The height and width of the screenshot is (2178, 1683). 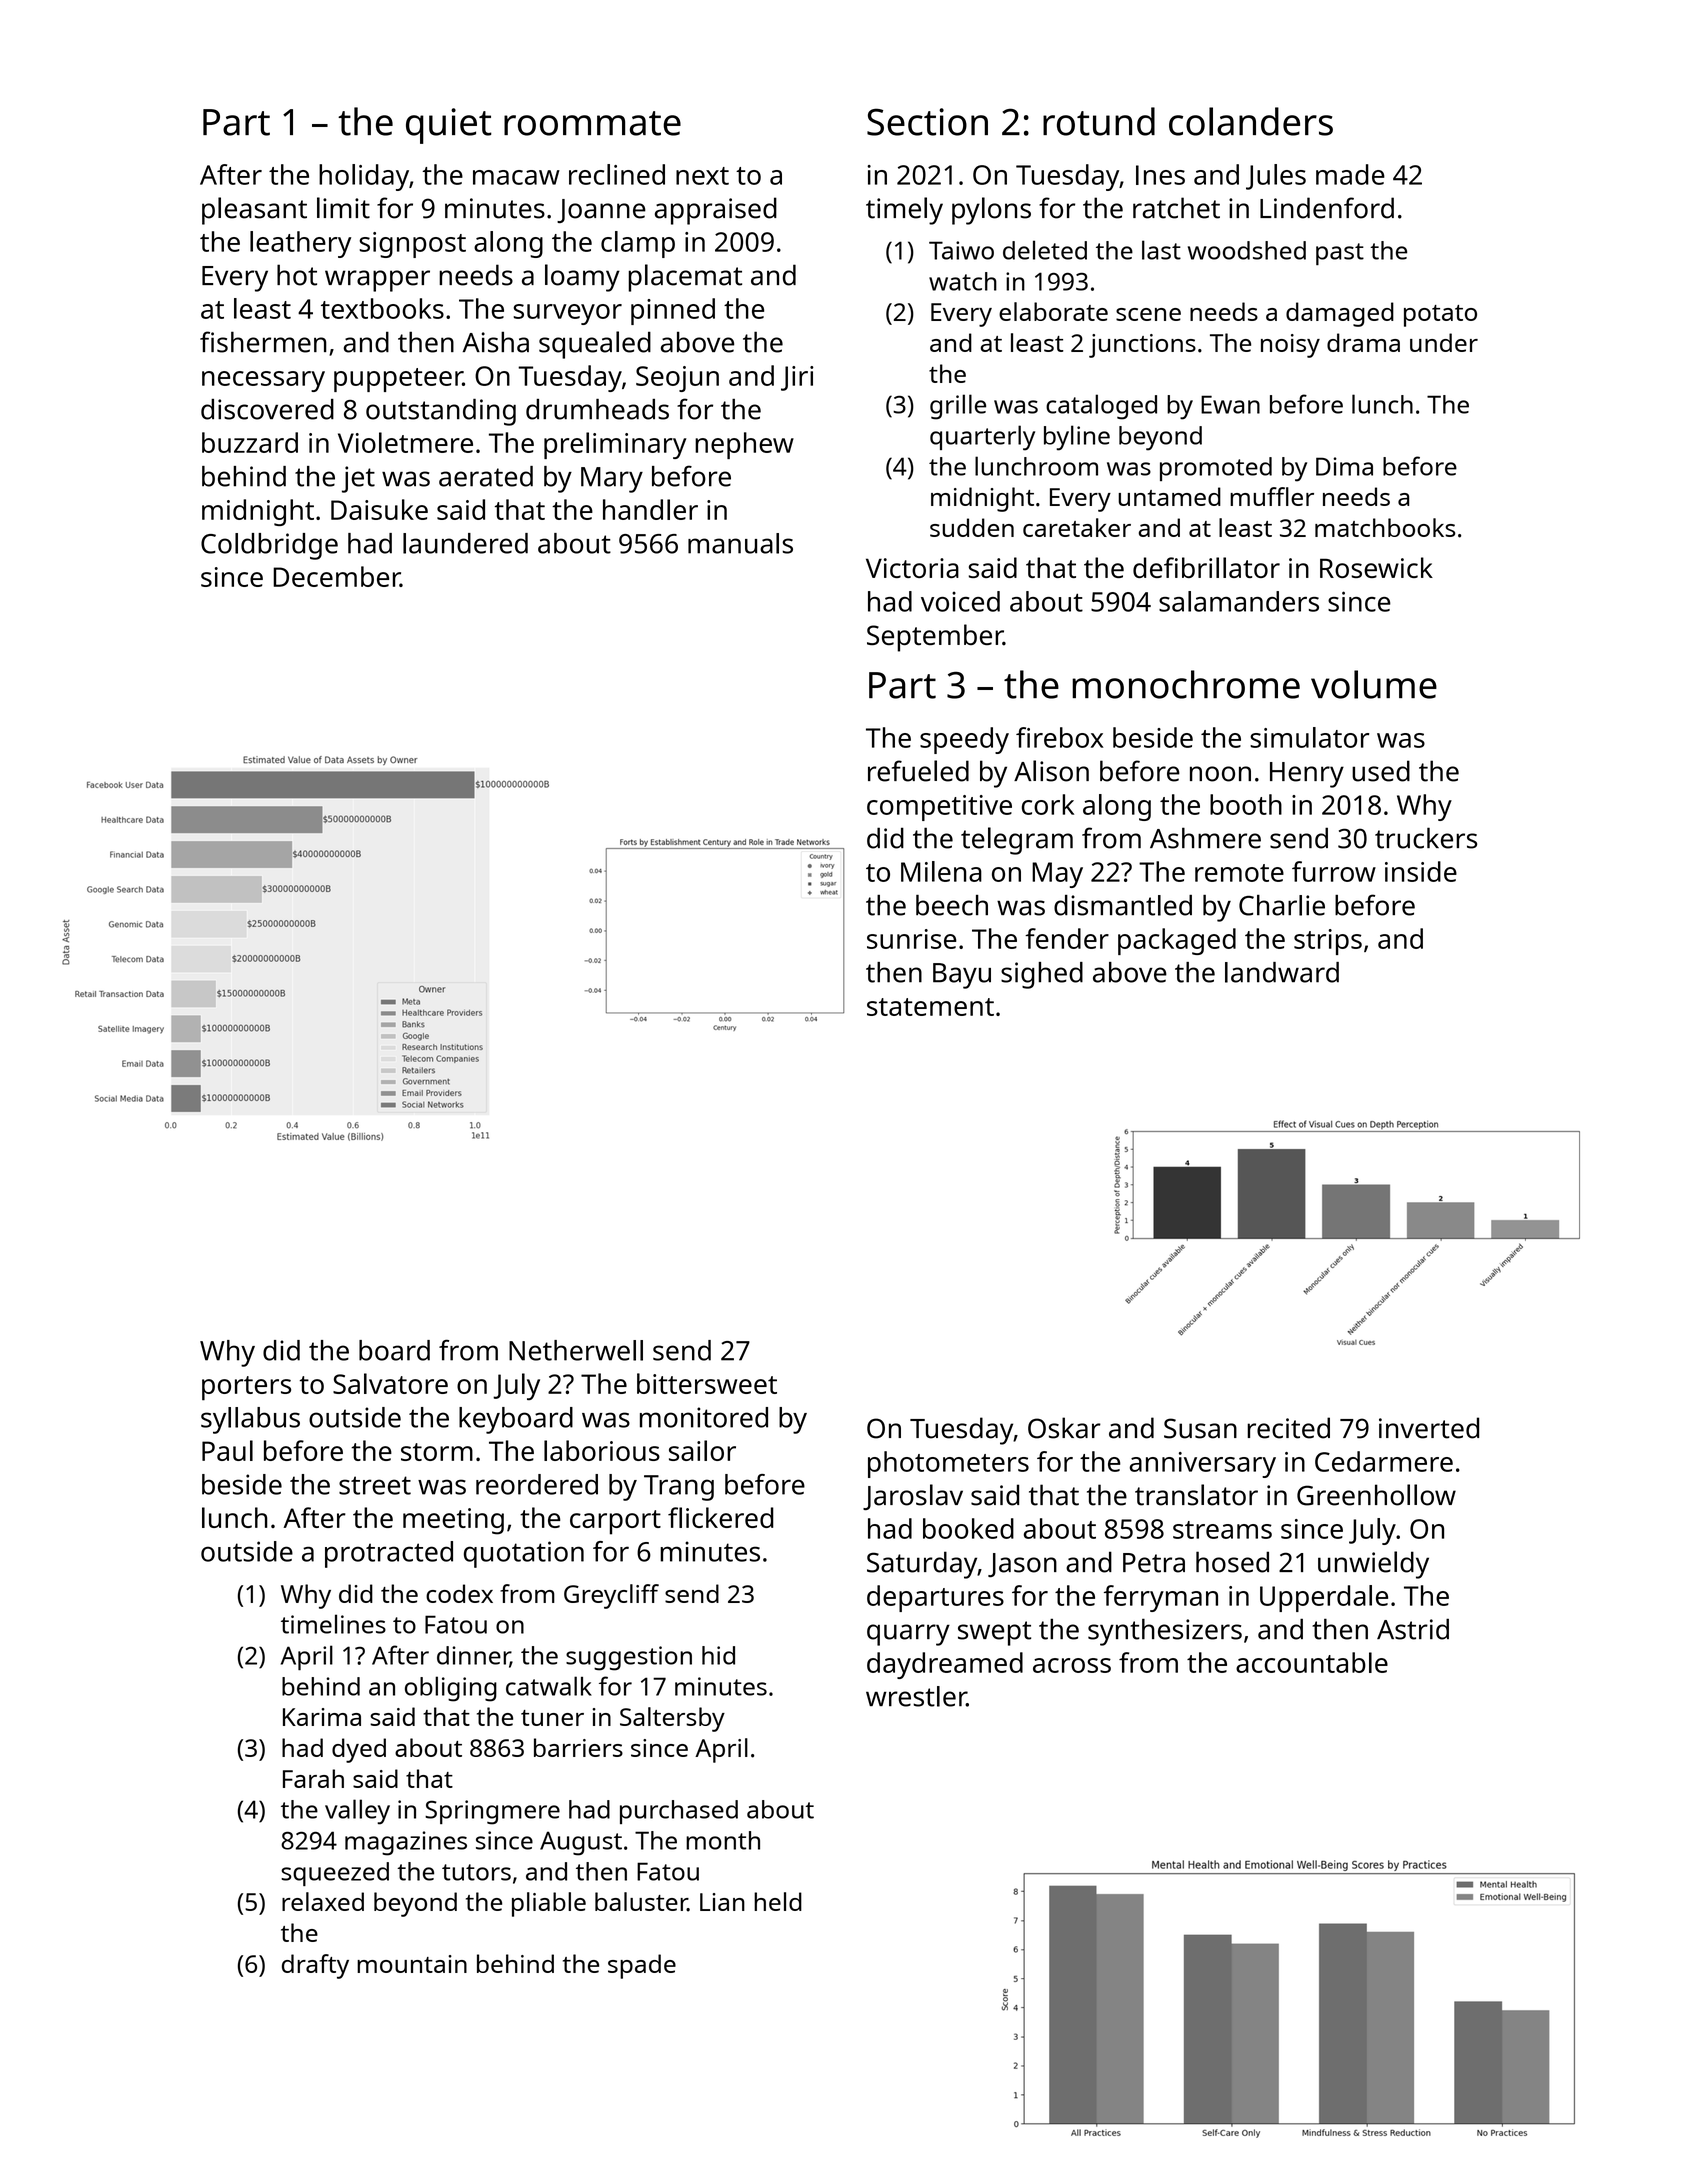 I want to click on Salvatore, so click(x=390, y=1383).
